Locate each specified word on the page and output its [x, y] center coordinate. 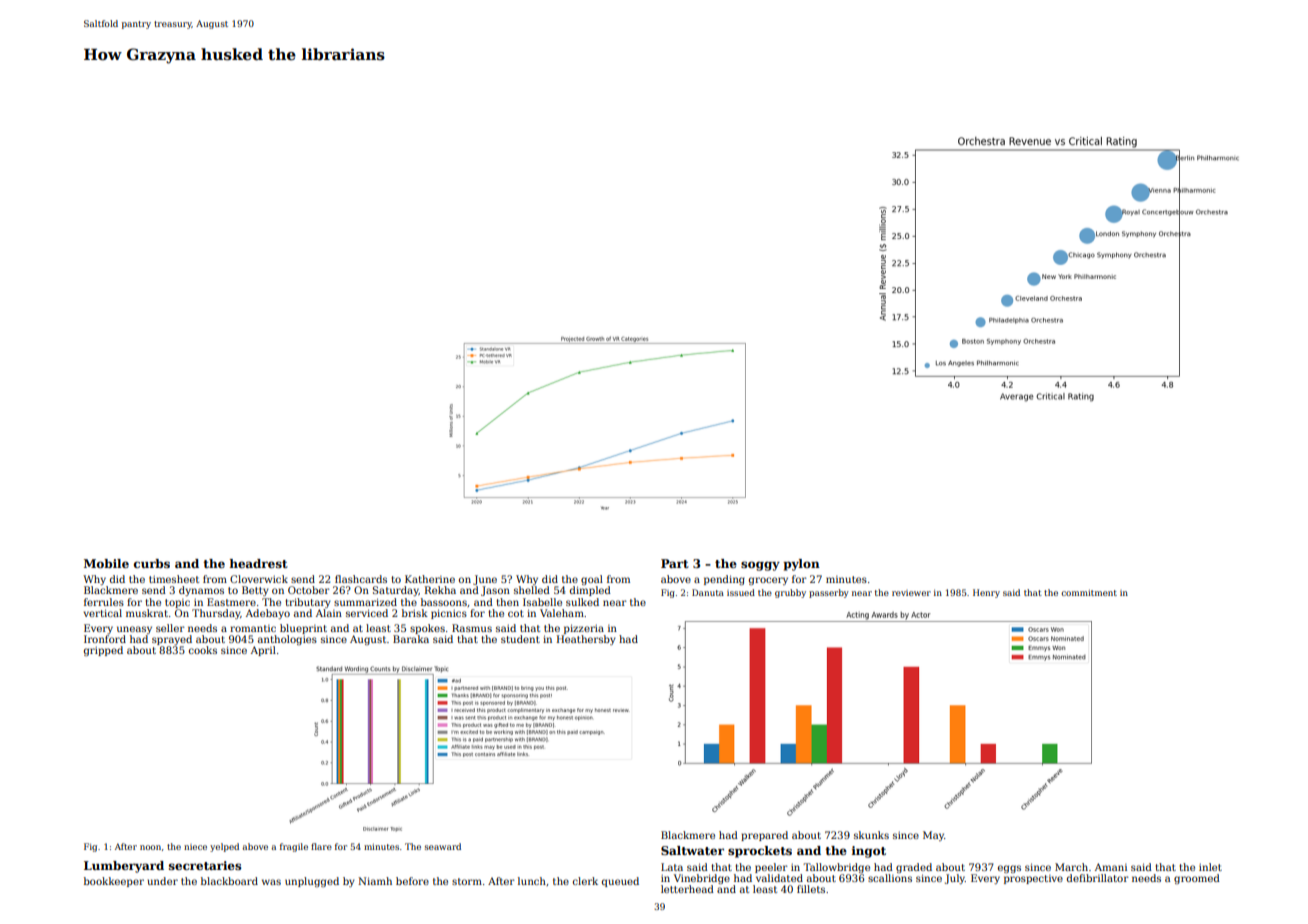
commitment [1089, 593]
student [520, 639]
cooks [203, 650]
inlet [1210, 867]
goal [592, 580]
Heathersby [586, 640]
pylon [801, 565]
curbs [152, 563]
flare [321, 846]
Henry [986, 593]
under [162, 881]
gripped [103, 651]
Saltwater [692, 850]
